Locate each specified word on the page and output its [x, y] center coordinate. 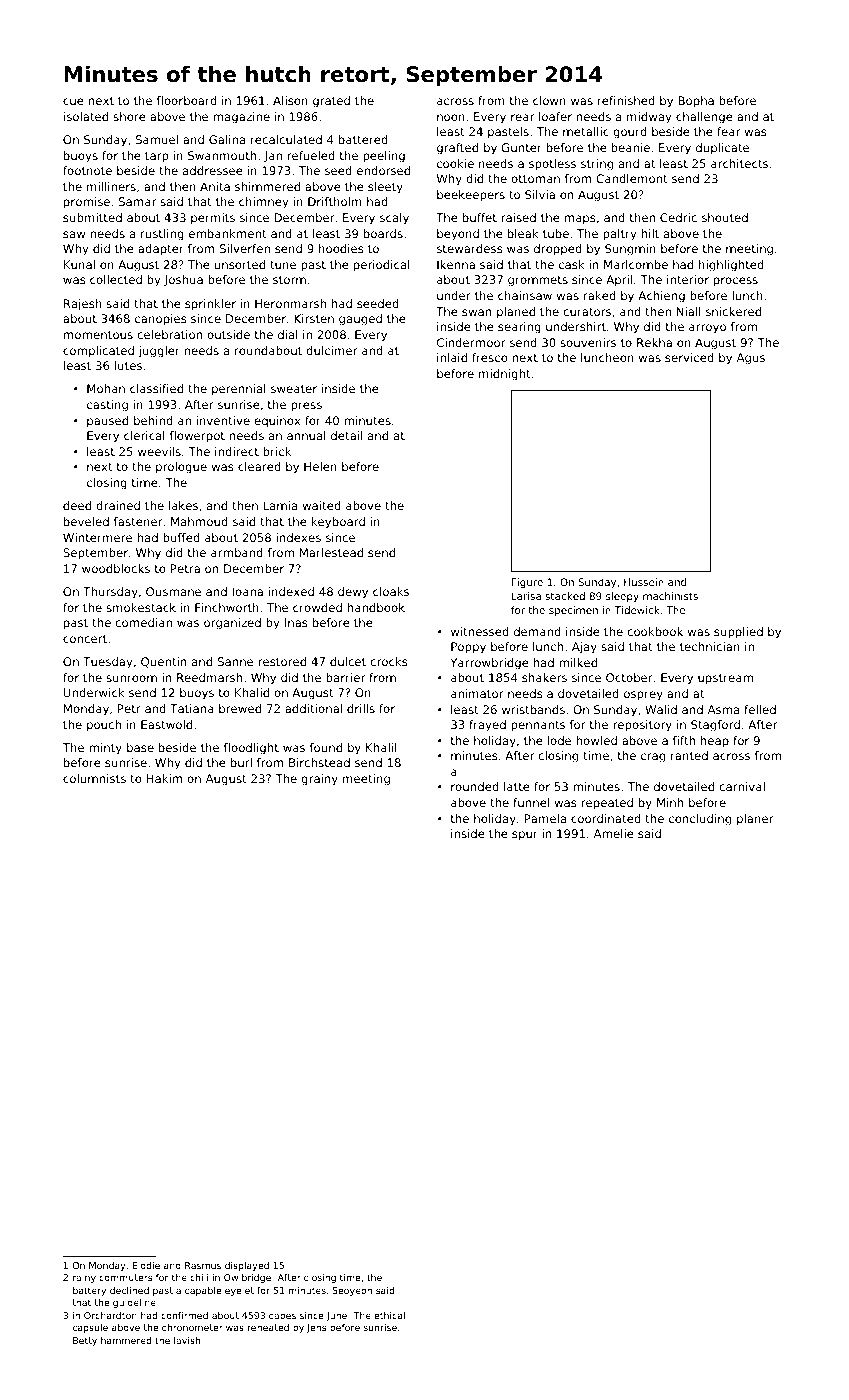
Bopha [696, 102]
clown [549, 100]
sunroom [131, 678]
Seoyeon [352, 1291]
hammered [126, 1340]
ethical [389, 1315]
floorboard [187, 100]
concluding [700, 820]
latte [517, 786]
